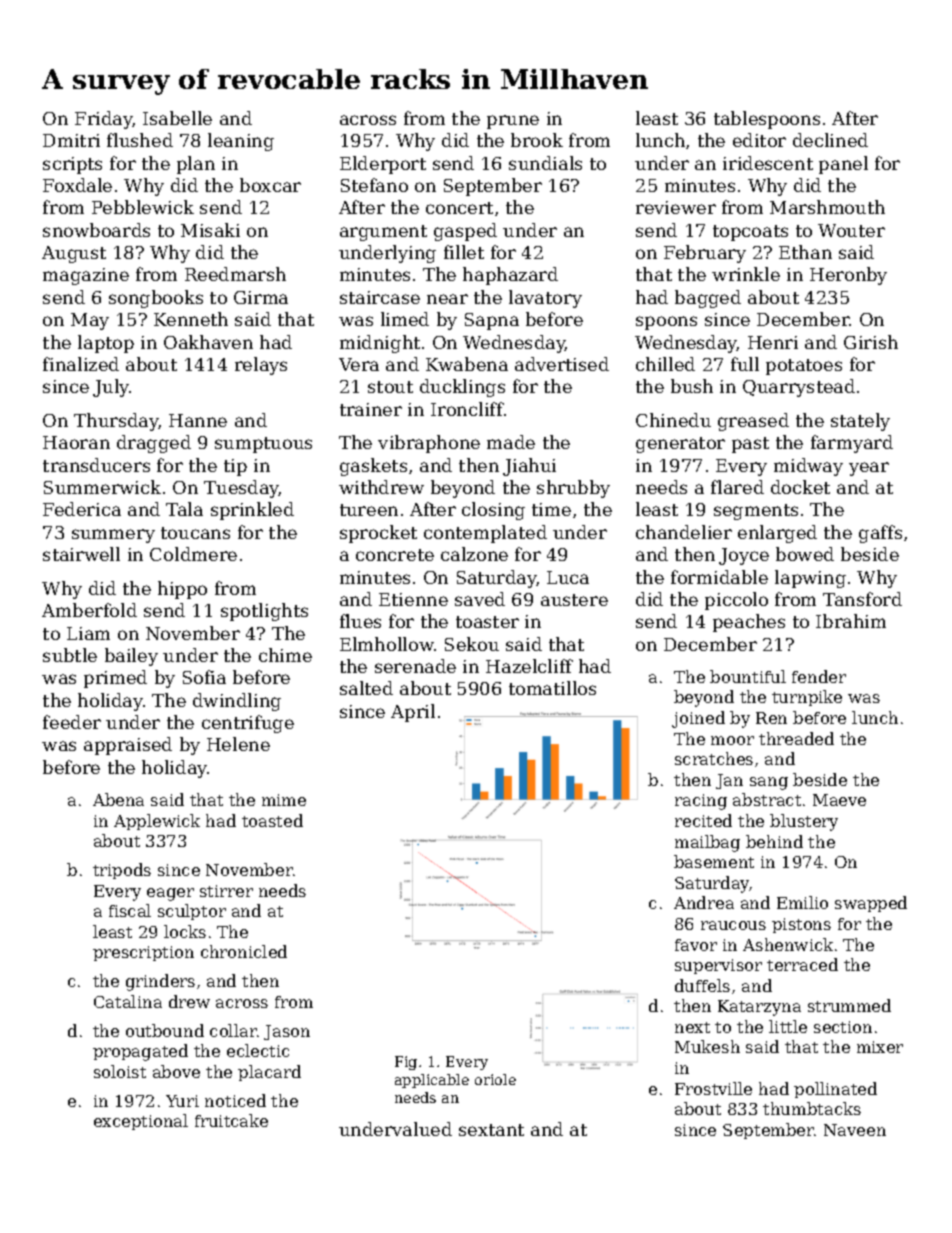 The width and height of the screenshot is (952, 1233). What do you see at coordinates (676, 207) in the screenshot?
I see `reviewer` at bounding box center [676, 207].
